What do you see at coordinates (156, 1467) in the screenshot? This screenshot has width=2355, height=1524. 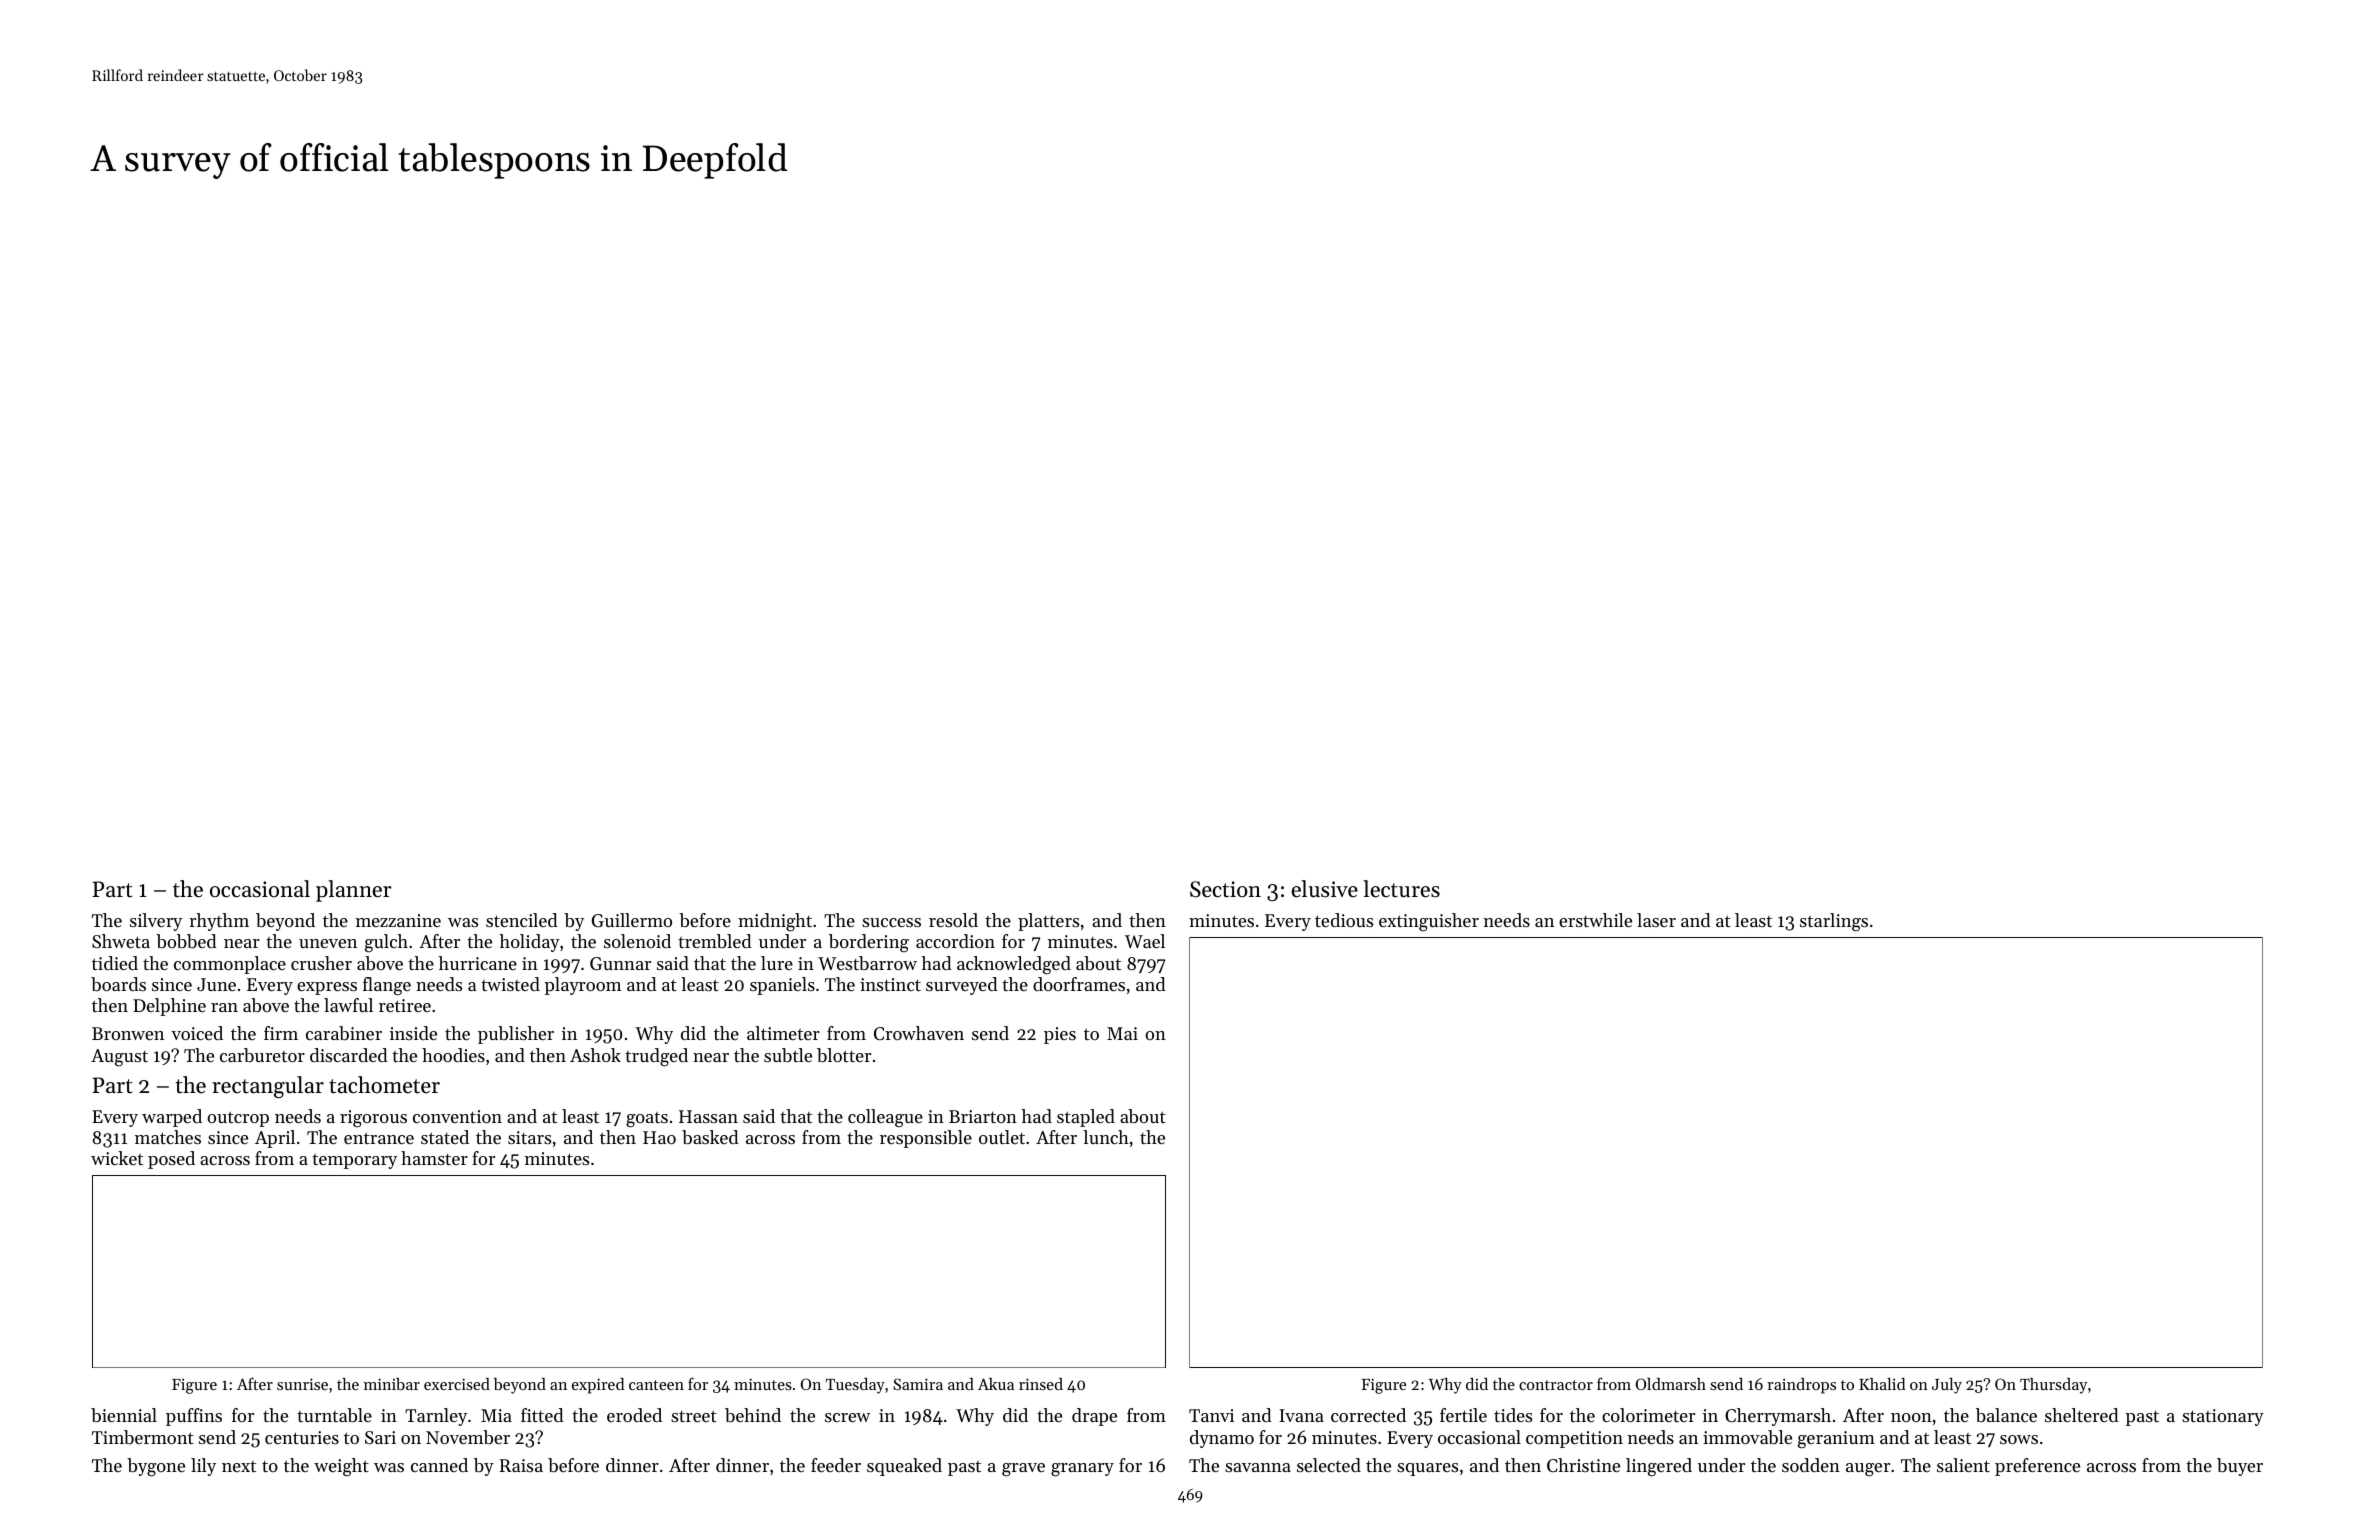 I see `bygone` at bounding box center [156, 1467].
